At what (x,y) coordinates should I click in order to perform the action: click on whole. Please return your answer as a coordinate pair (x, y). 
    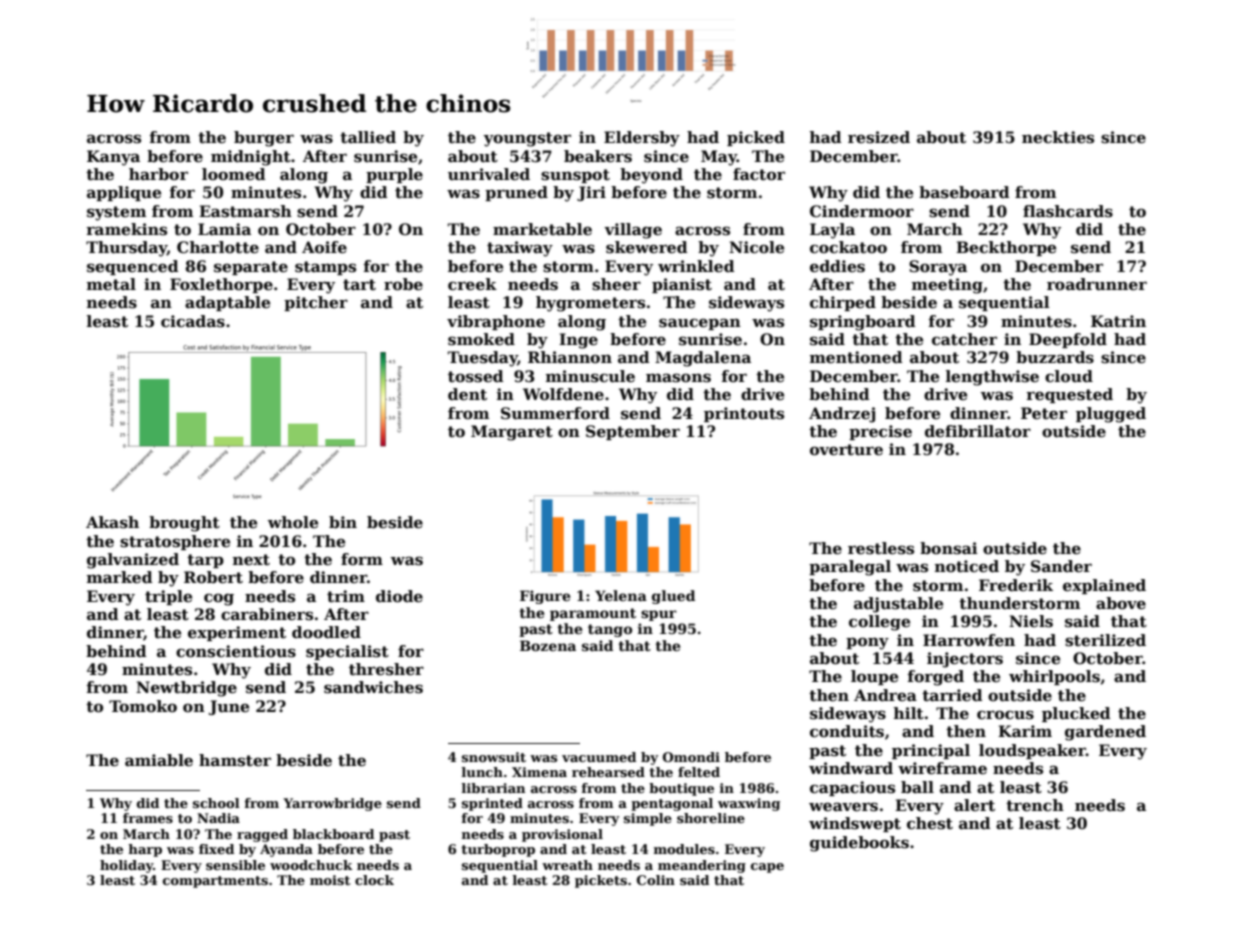
    Looking at the image, I should click on (293, 522).
